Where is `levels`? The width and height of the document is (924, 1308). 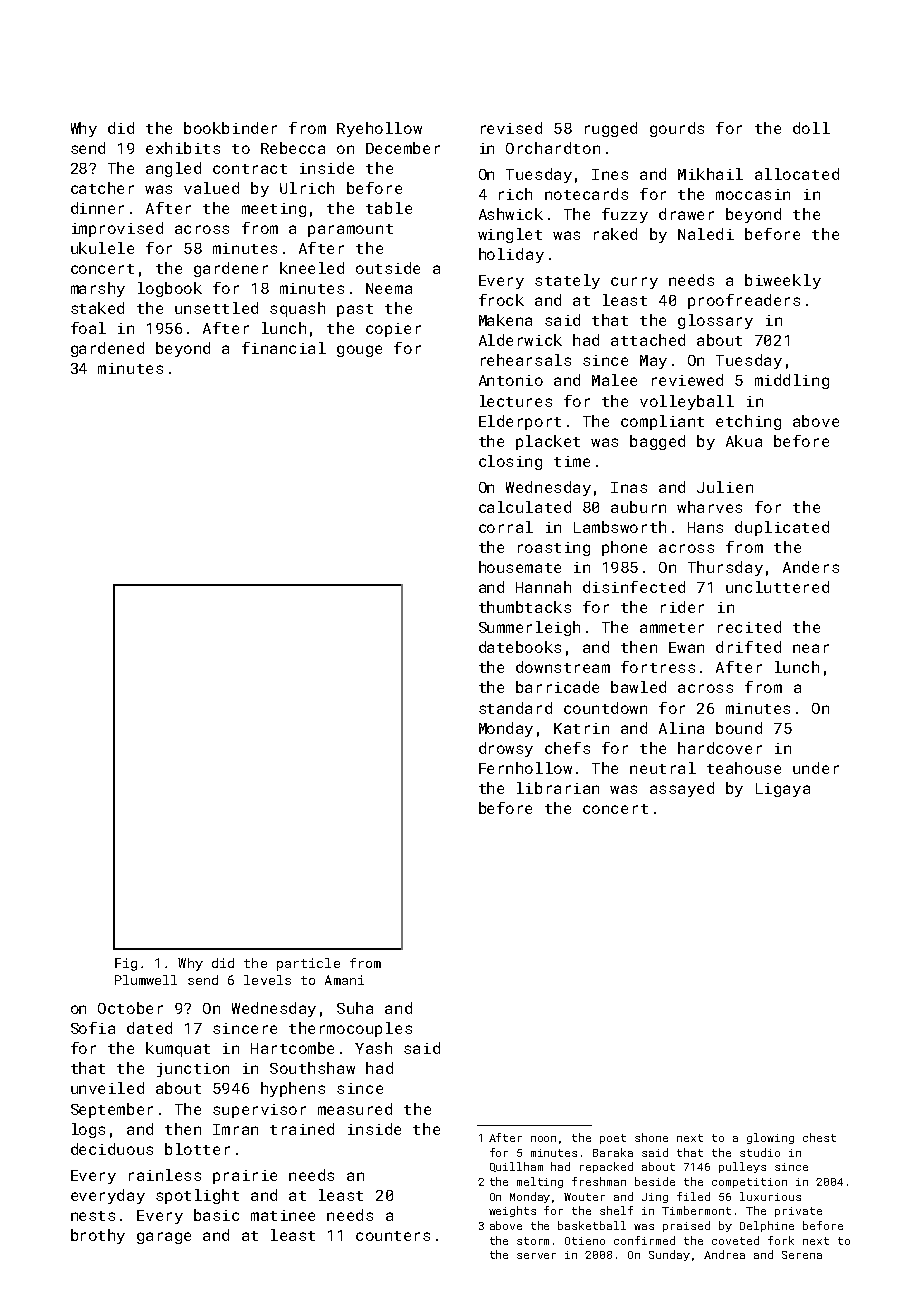
levels is located at coordinates (267, 980).
